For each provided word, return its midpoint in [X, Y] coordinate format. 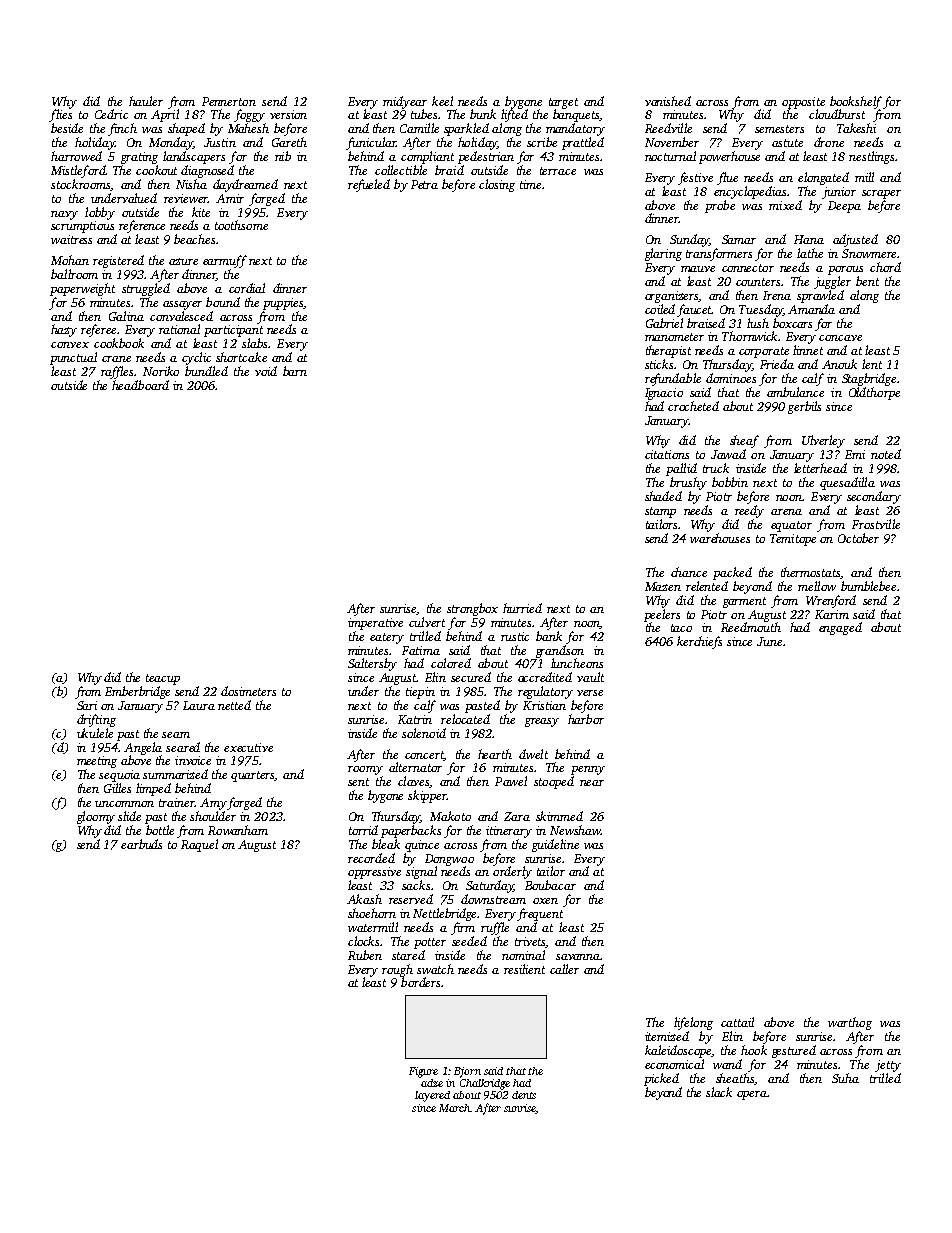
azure [183, 261]
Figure [423, 1072]
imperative [375, 624]
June [769, 641]
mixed [785, 205]
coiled [660, 309]
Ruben [365, 955]
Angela [143, 748]
